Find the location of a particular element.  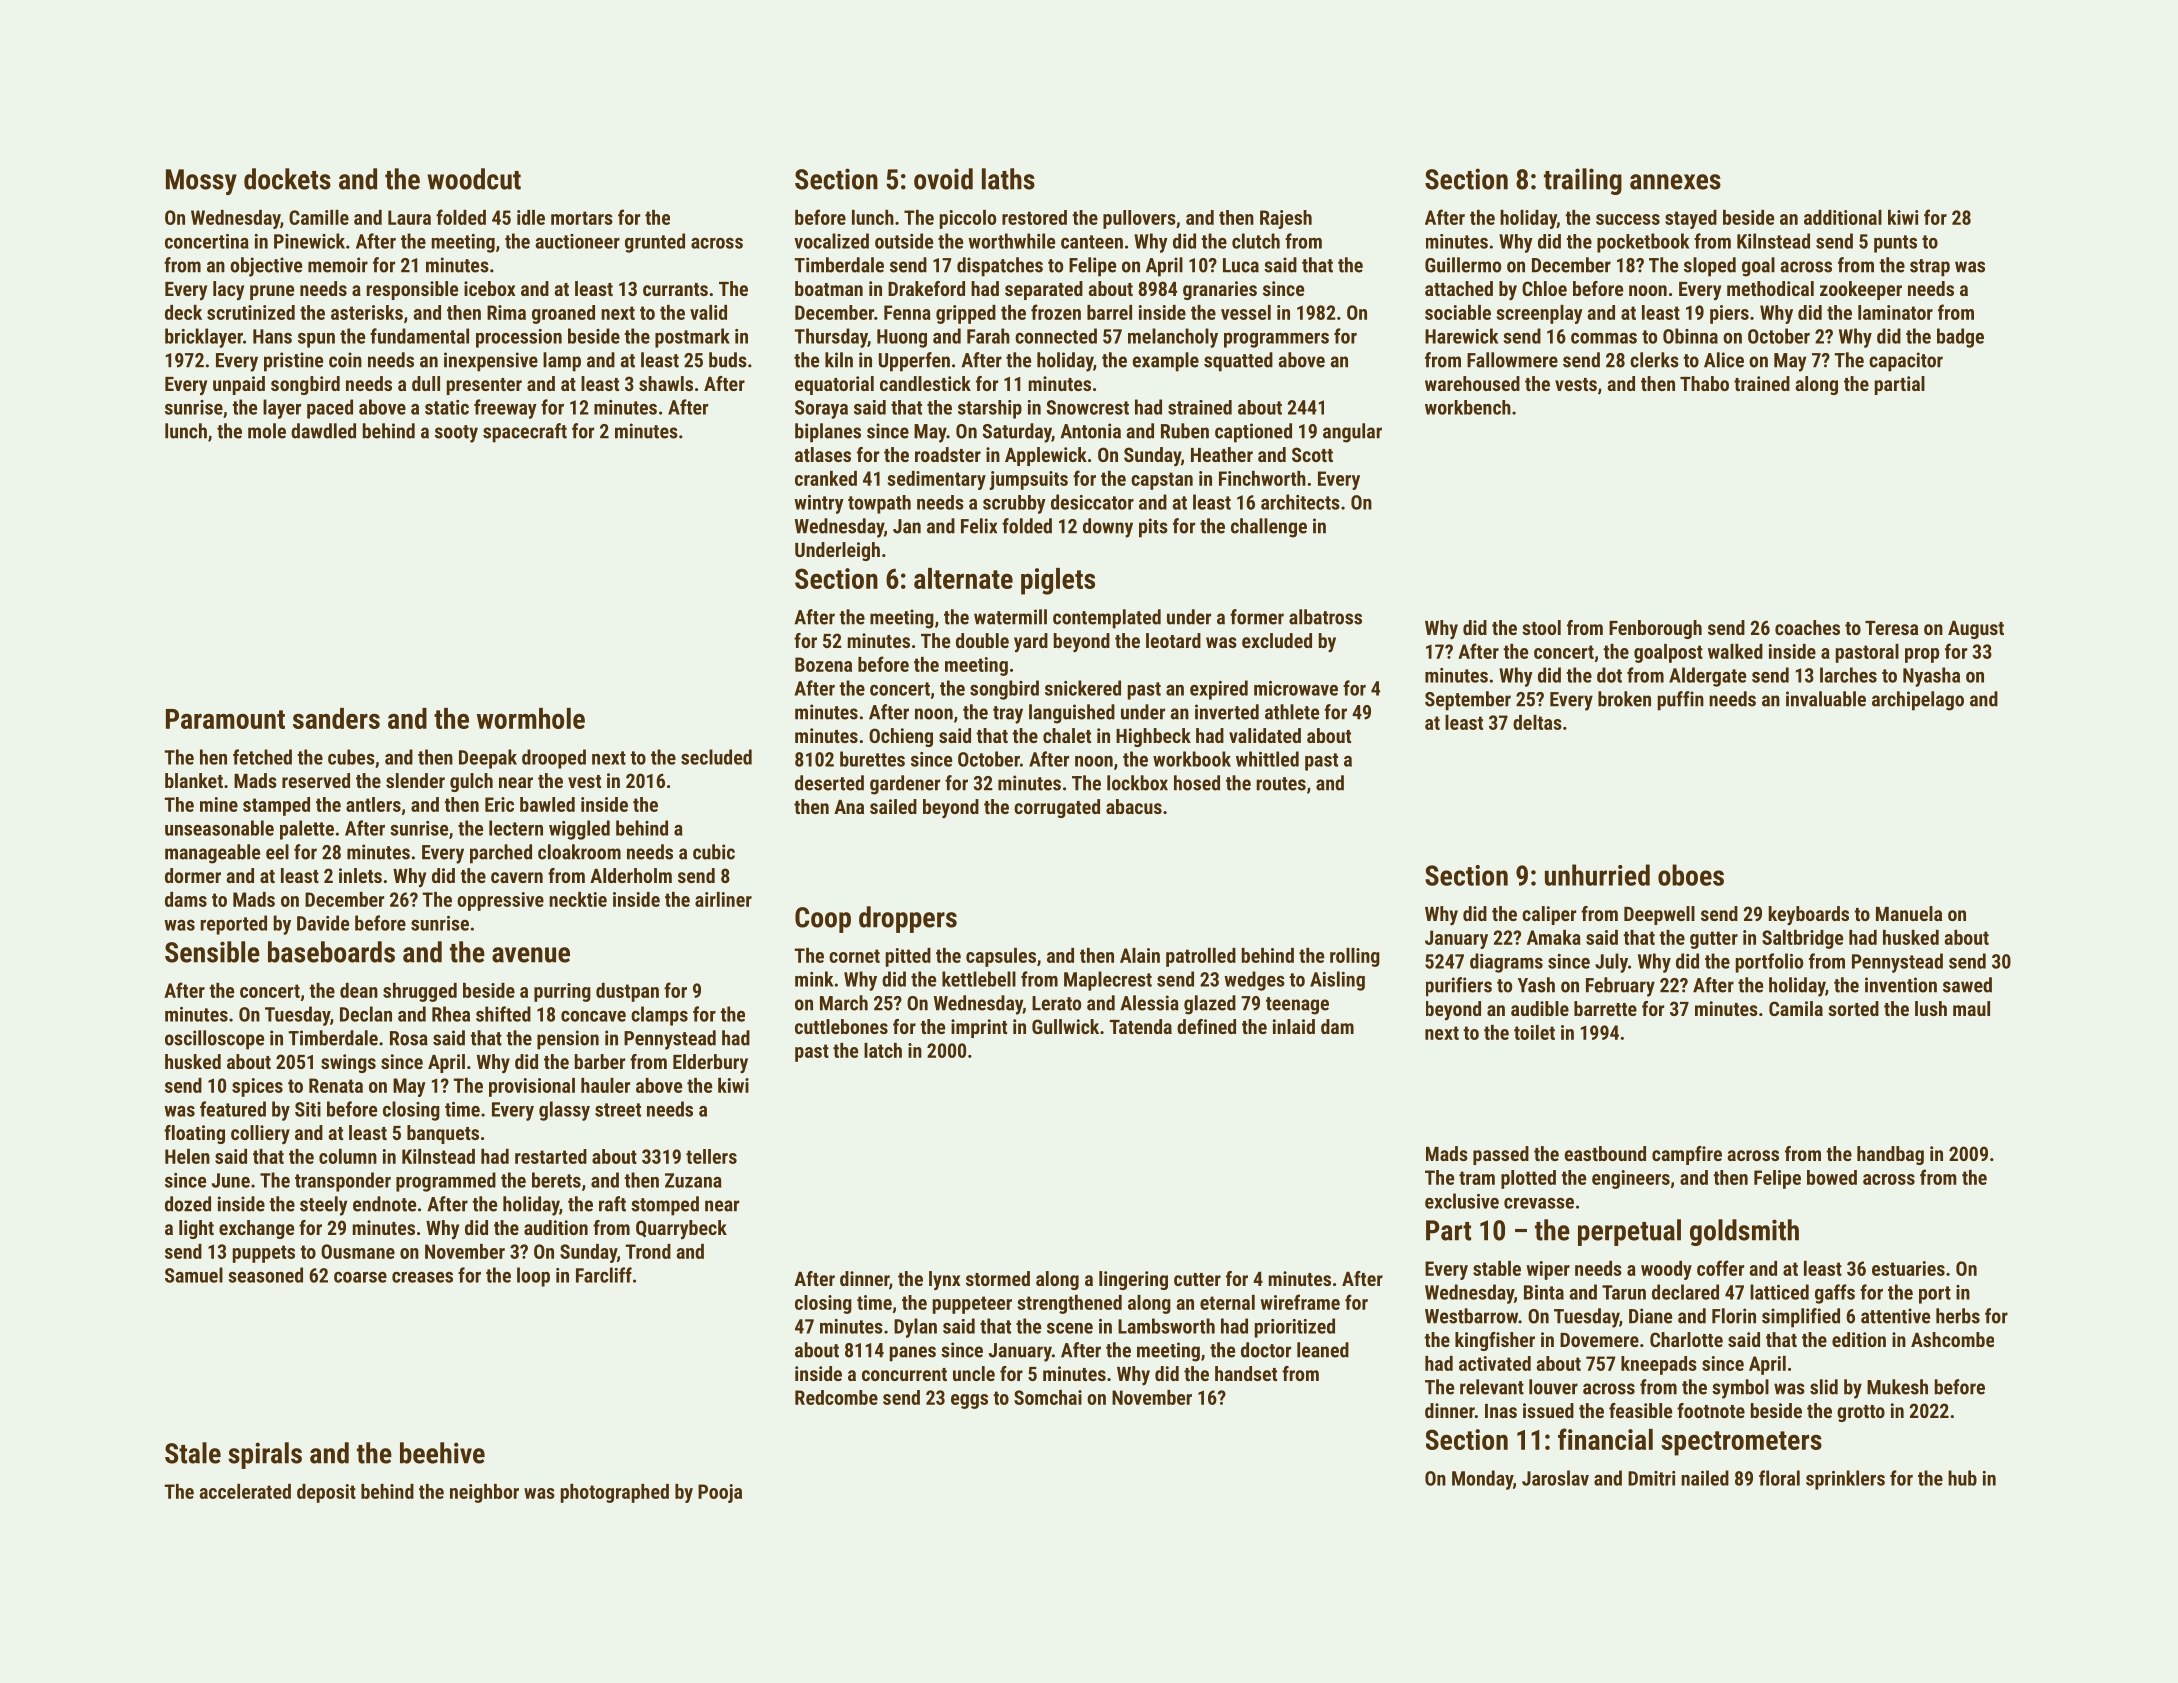

Monday is located at coordinates (1482, 1480).
